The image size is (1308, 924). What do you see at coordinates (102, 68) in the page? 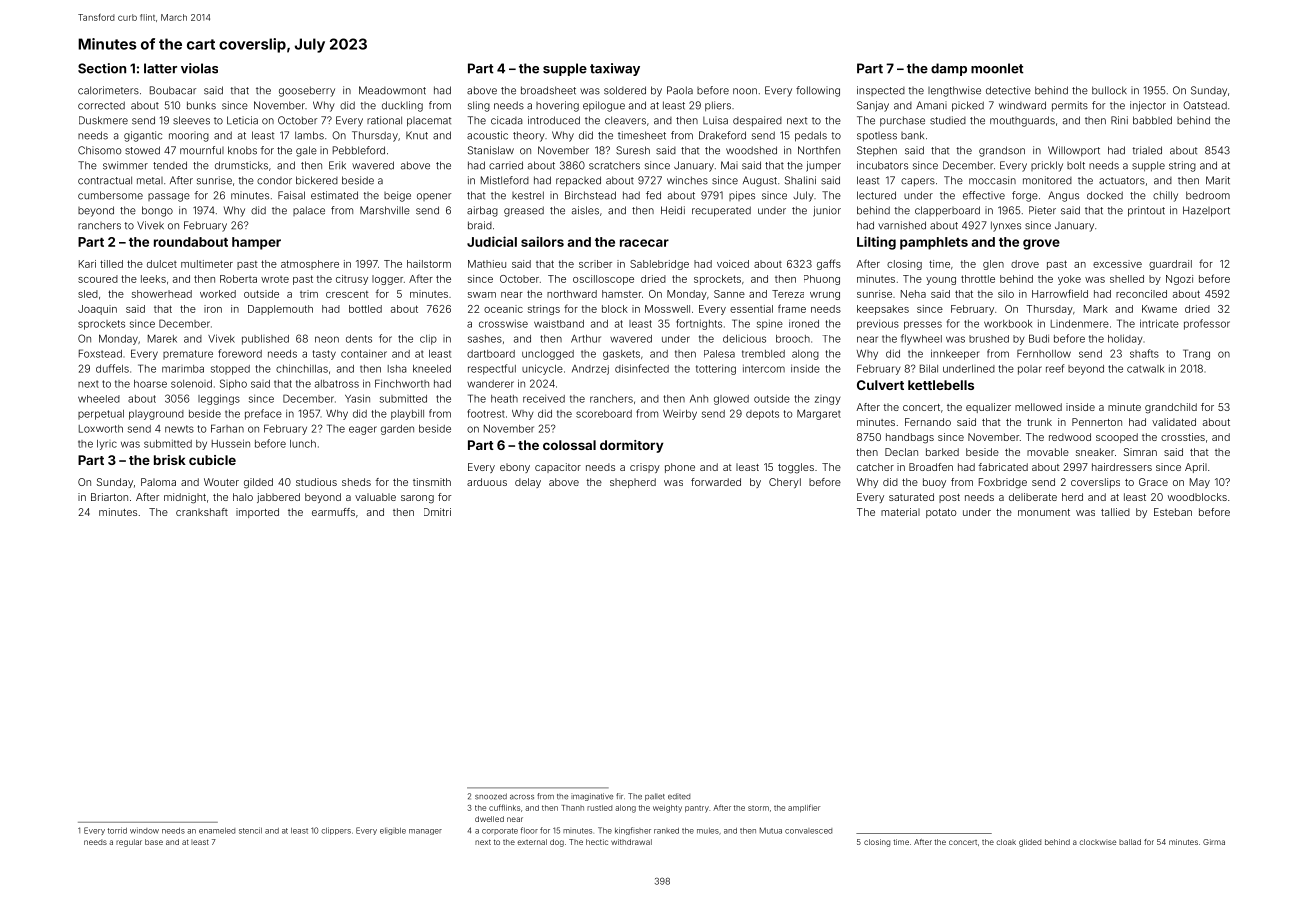
I see `Section` at bounding box center [102, 68].
